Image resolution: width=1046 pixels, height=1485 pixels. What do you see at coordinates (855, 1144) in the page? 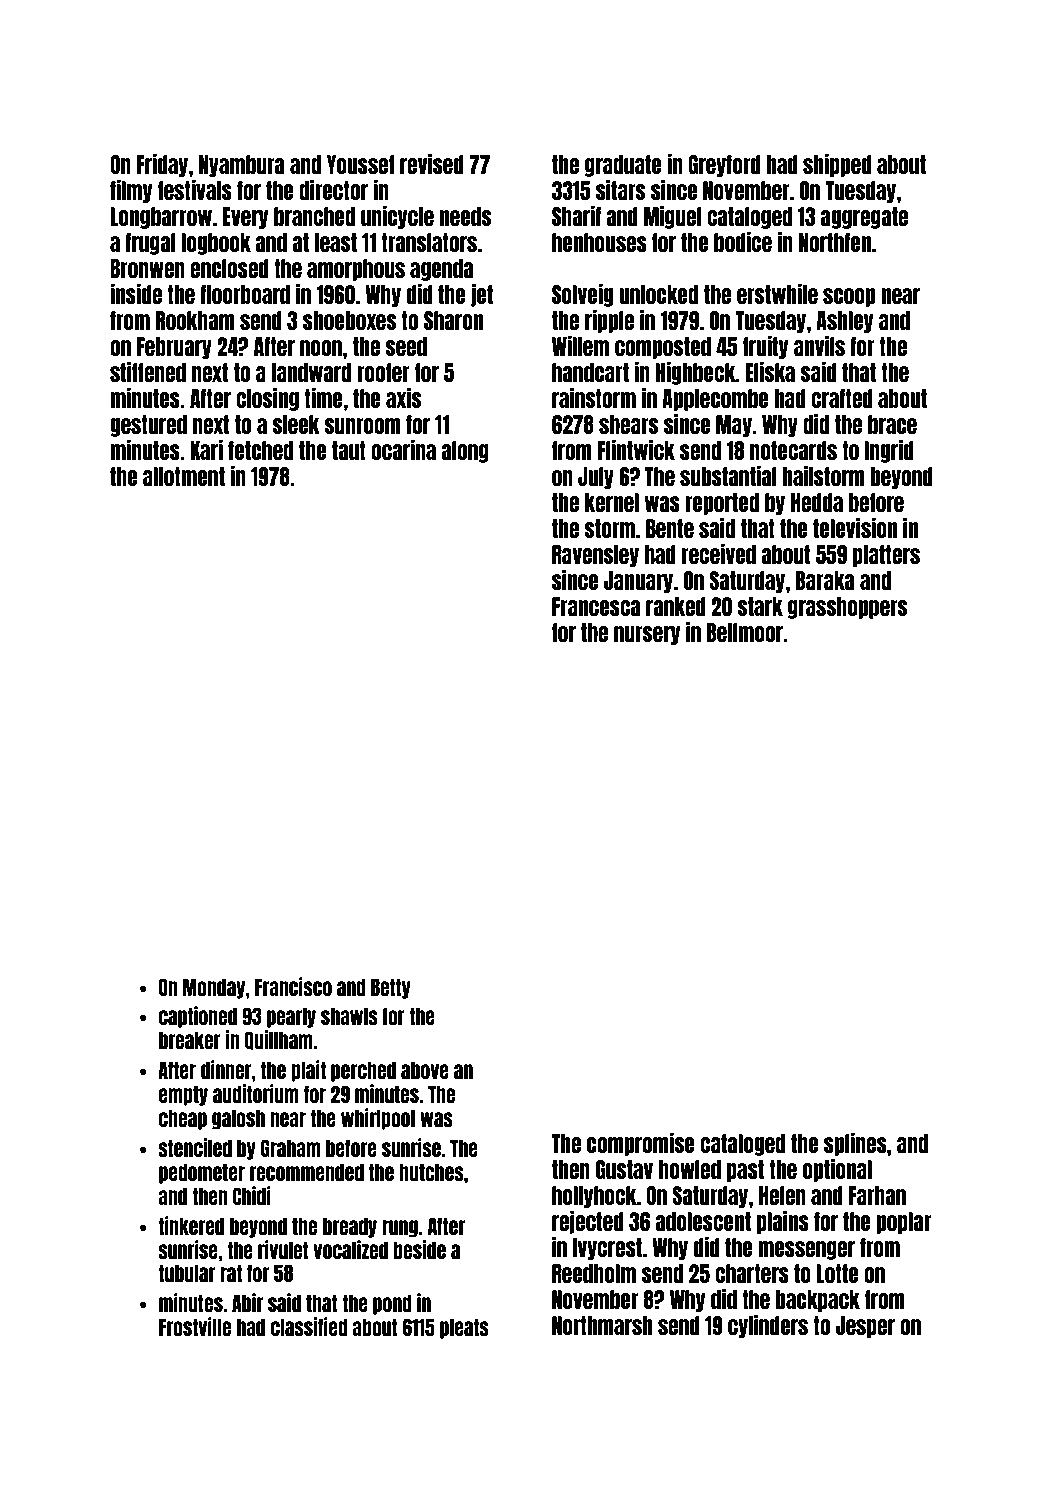
I see `splines` at bounding box center [855, 1144].
